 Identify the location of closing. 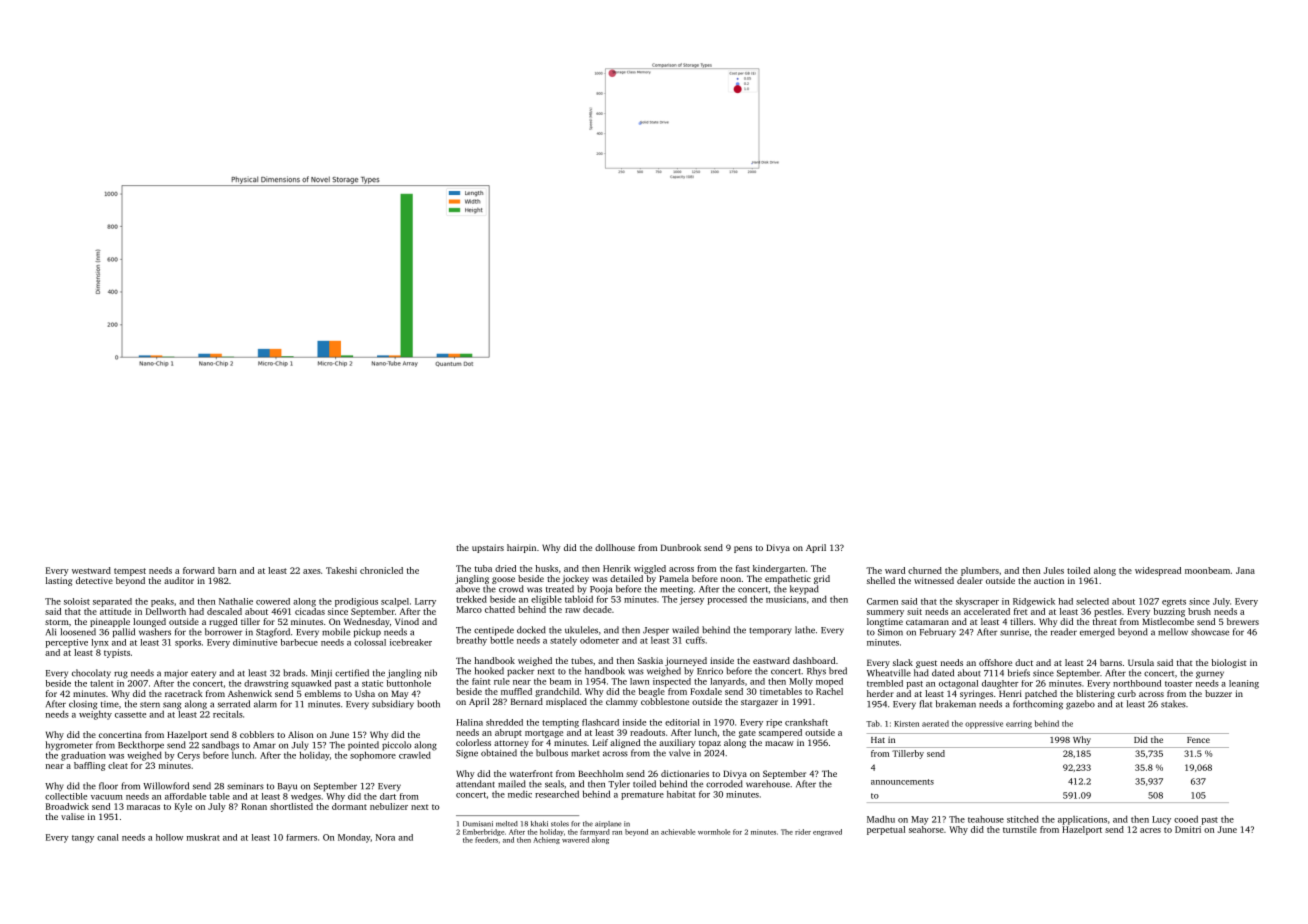
(83, 705).
